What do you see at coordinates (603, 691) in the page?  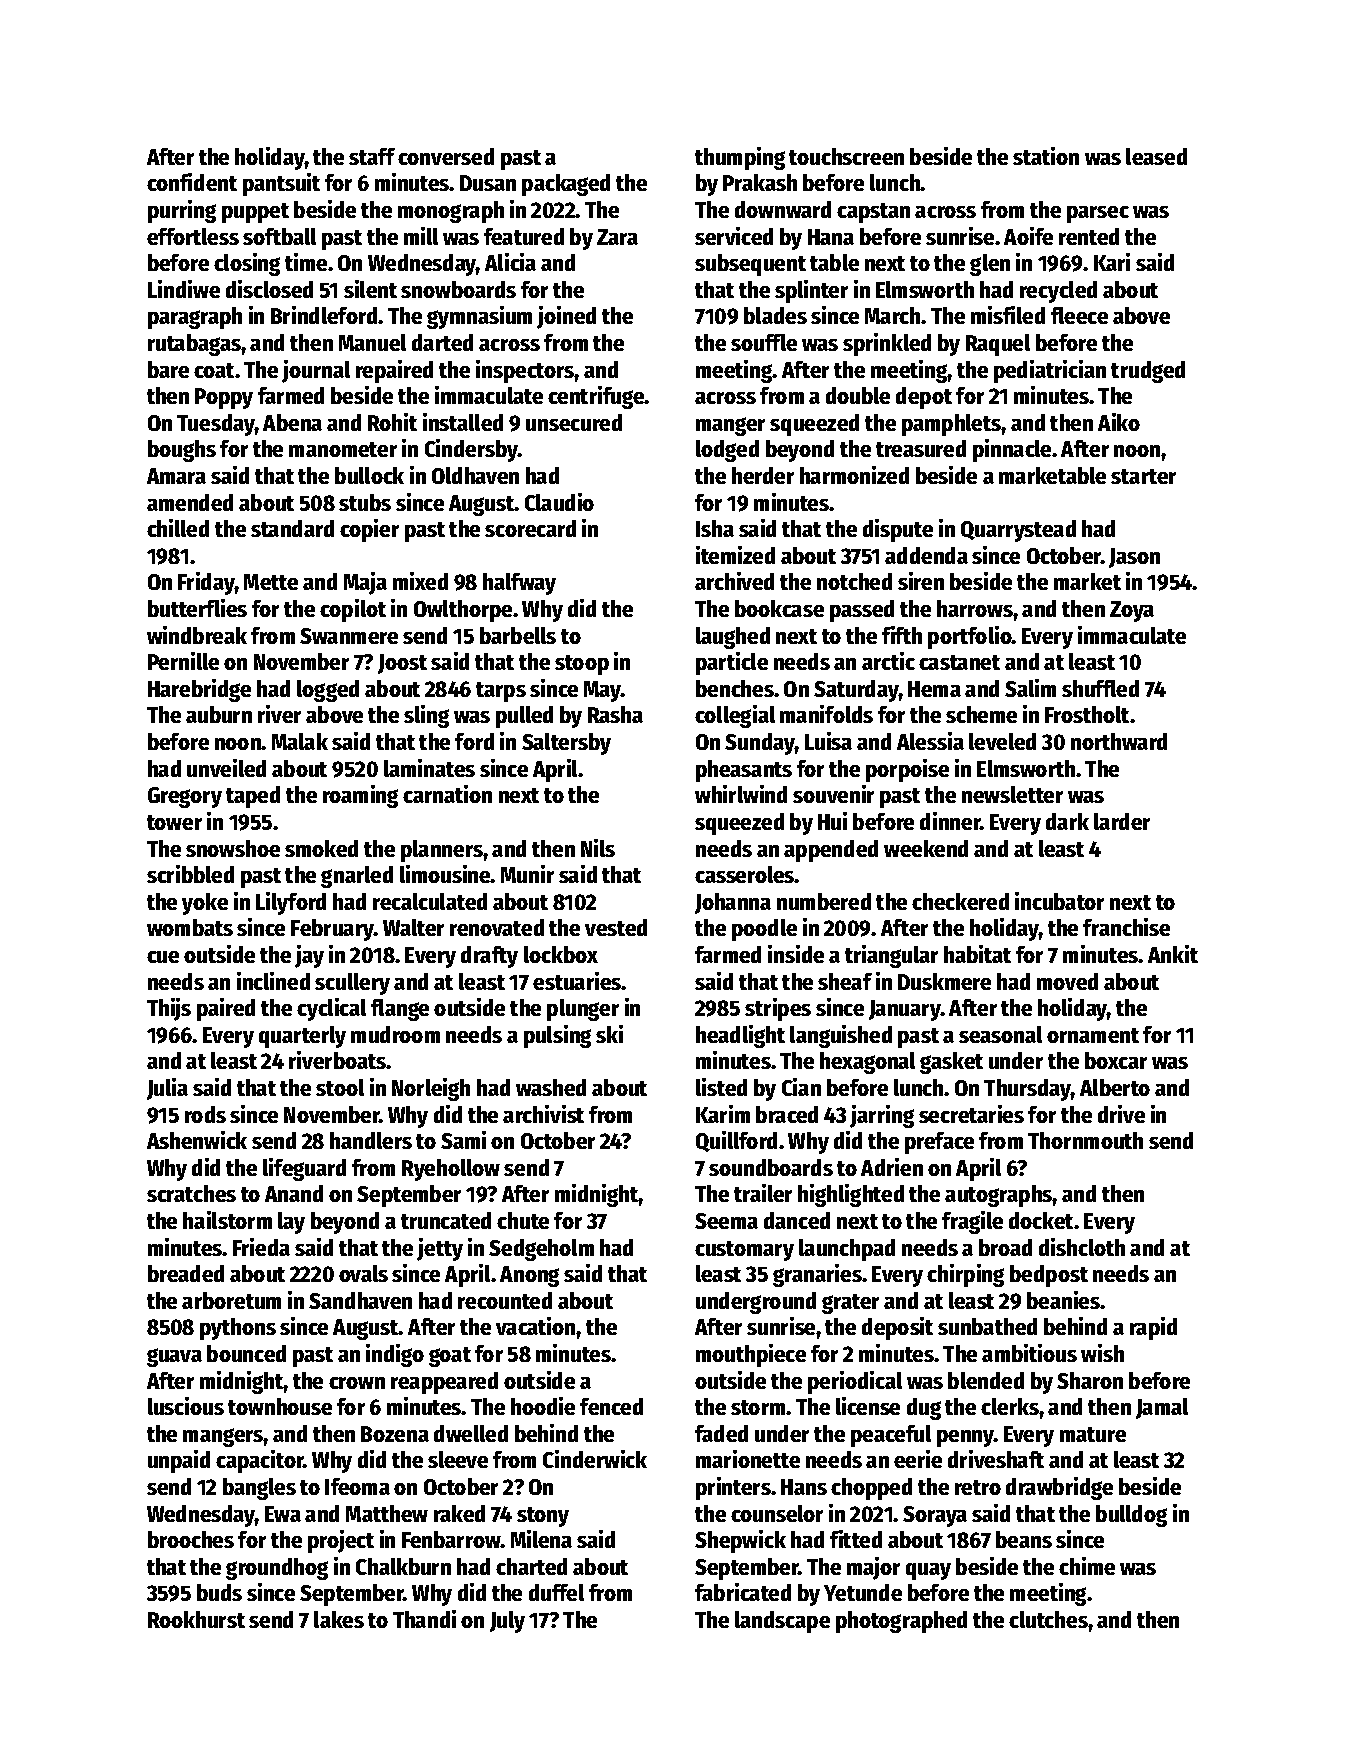 I see `May` at bounding box center [603, 691].
